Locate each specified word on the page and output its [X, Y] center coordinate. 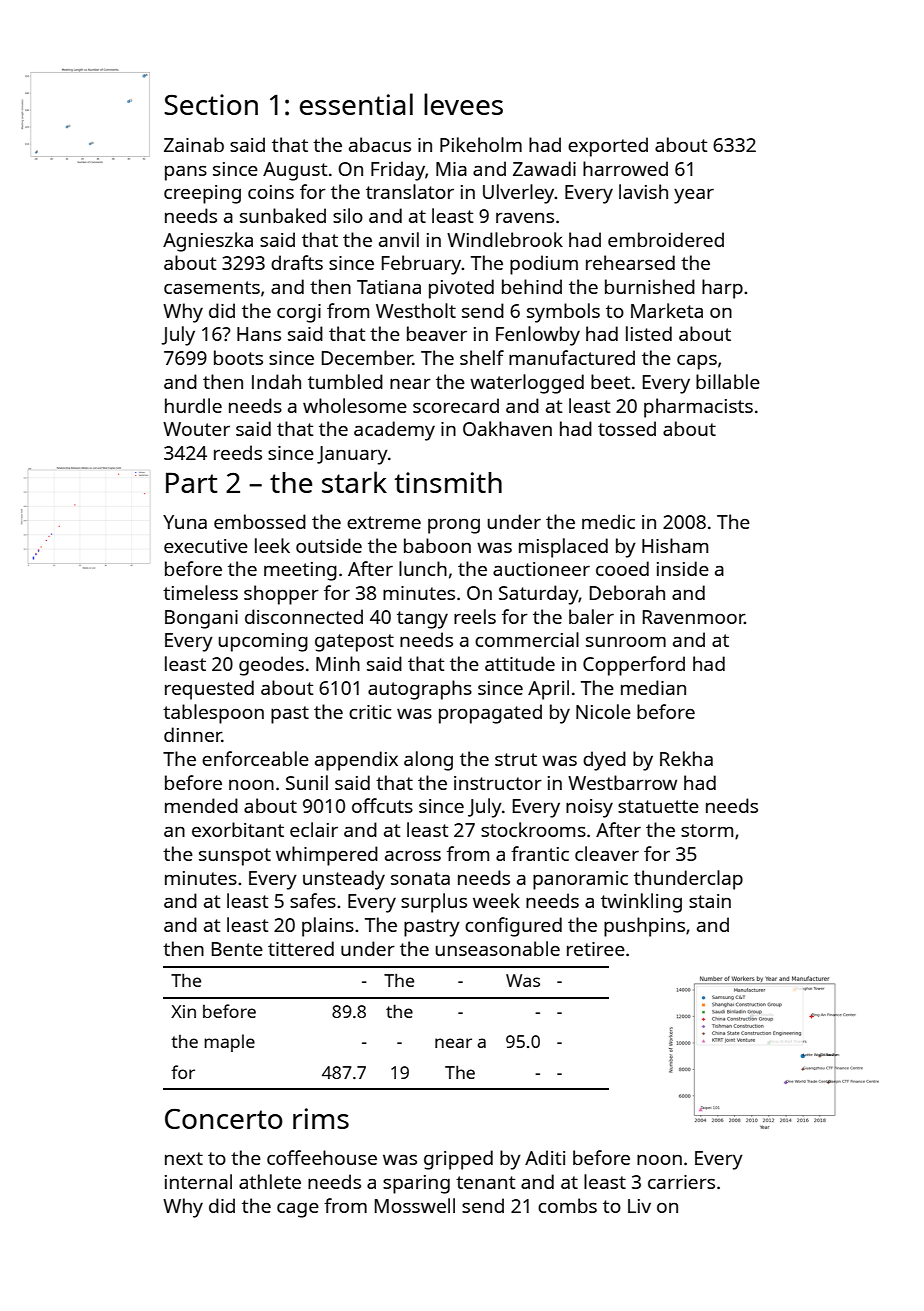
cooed [622, 568]
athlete [270, 1181]
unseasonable [498, 948]
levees [463, 104]
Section [211, 104]
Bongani [201, 619]
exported [608, 147]
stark [354, 482]
